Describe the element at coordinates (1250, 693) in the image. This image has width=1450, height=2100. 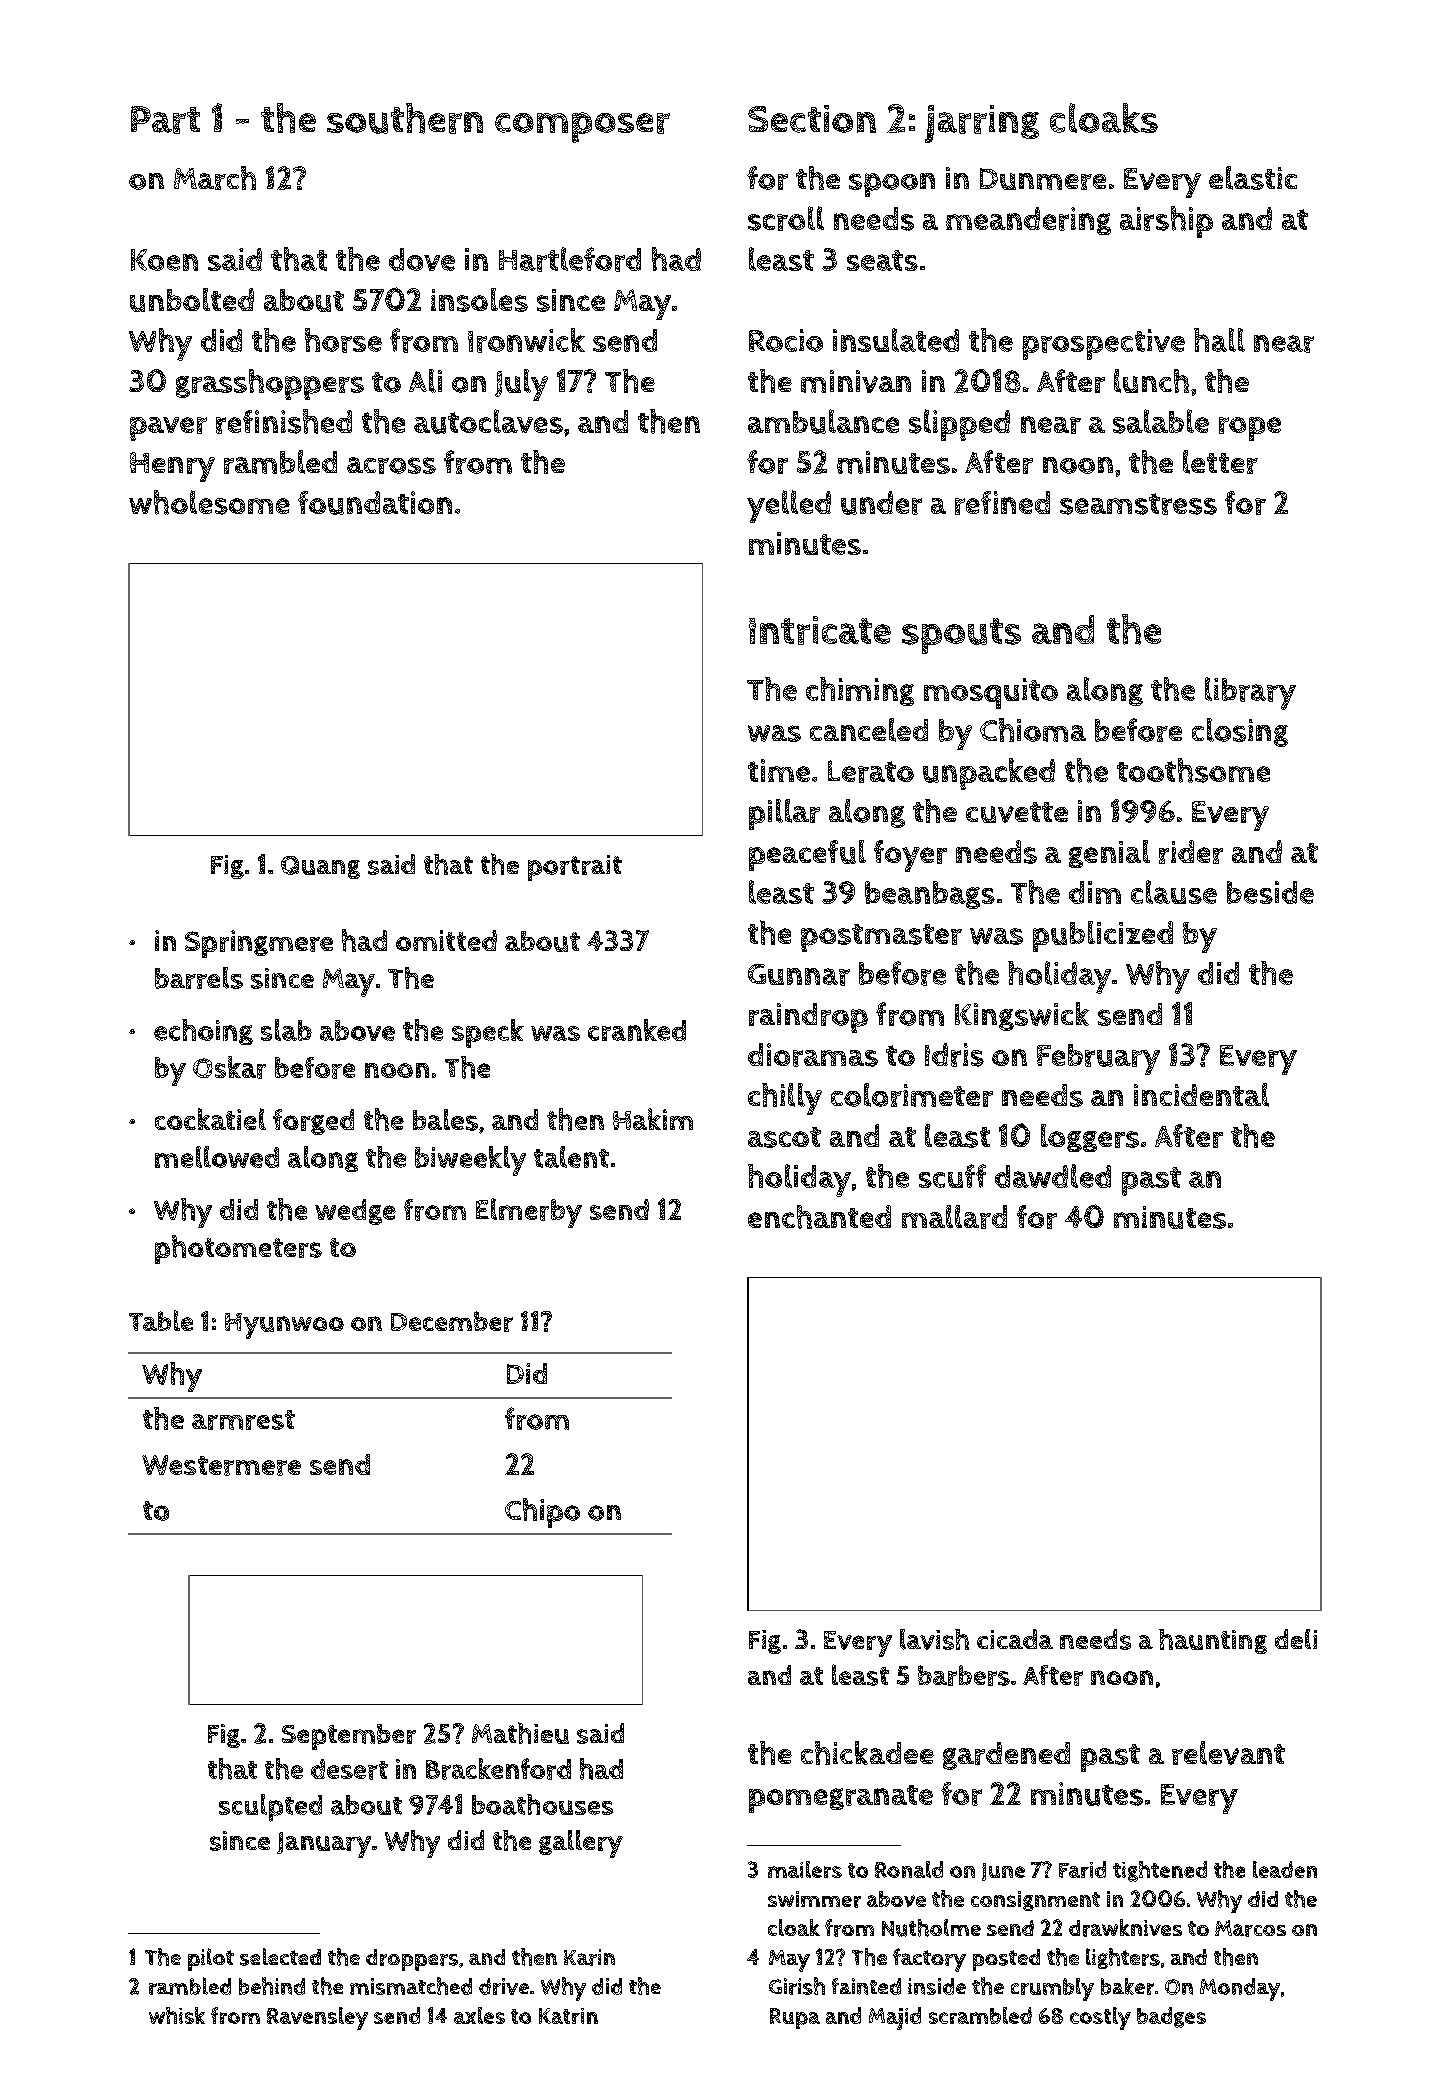
I see `library` at that location.
